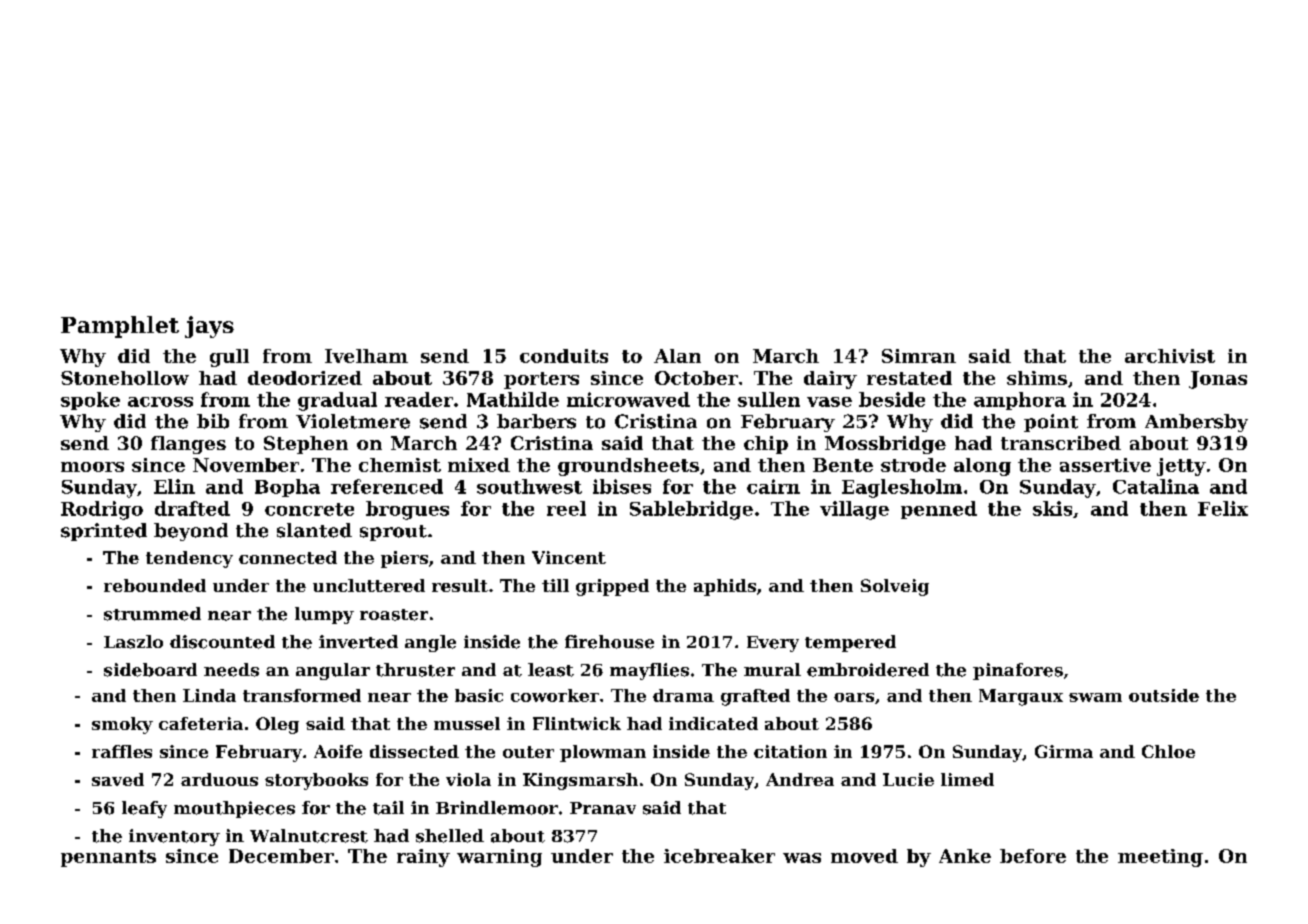  What do you see at coordinates (209, 327) in the screenshot?
I see `jays` at bounding box center [209, 327].
